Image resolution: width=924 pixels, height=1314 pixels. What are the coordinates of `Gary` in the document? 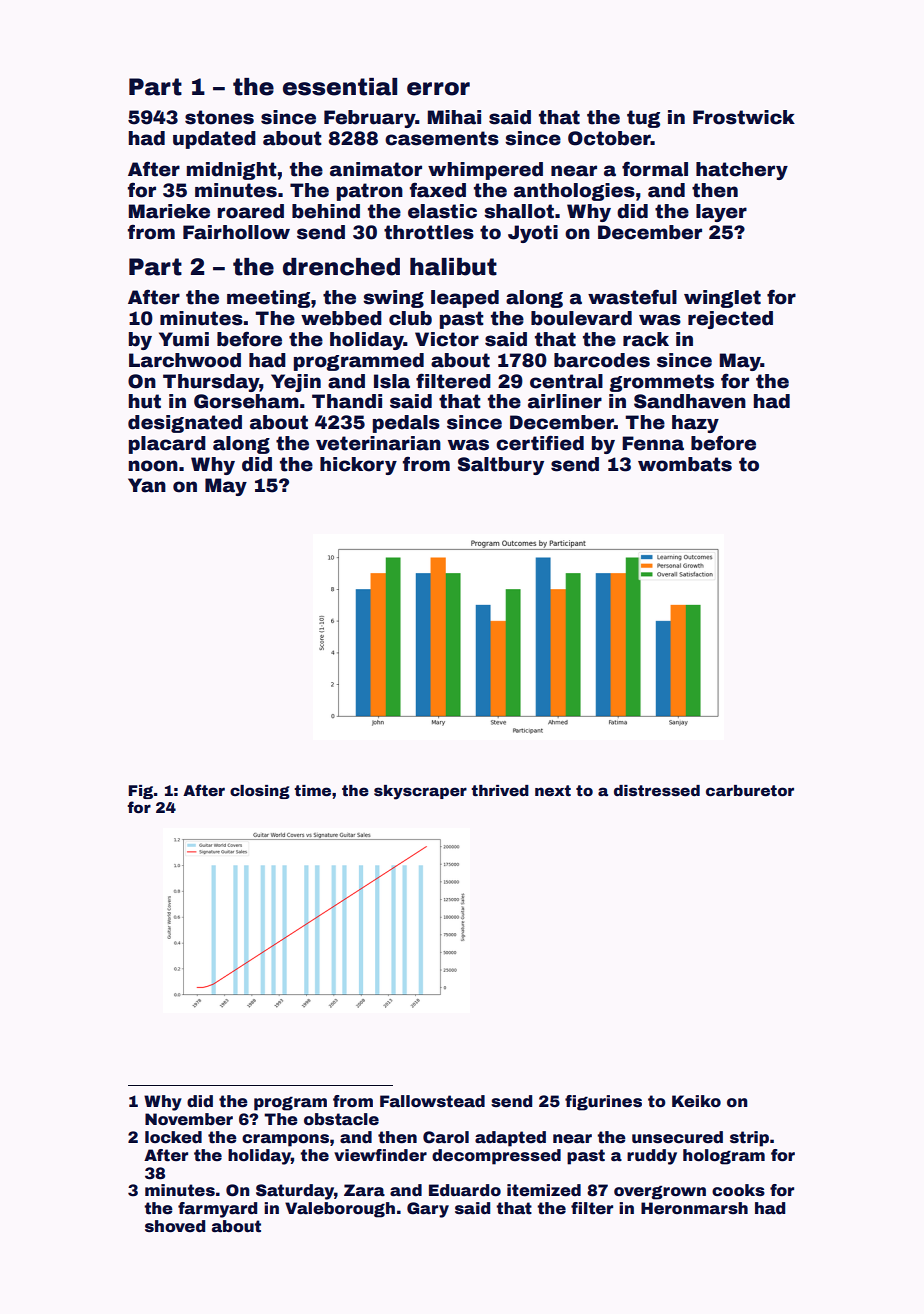 It's located at (428, 1210).
